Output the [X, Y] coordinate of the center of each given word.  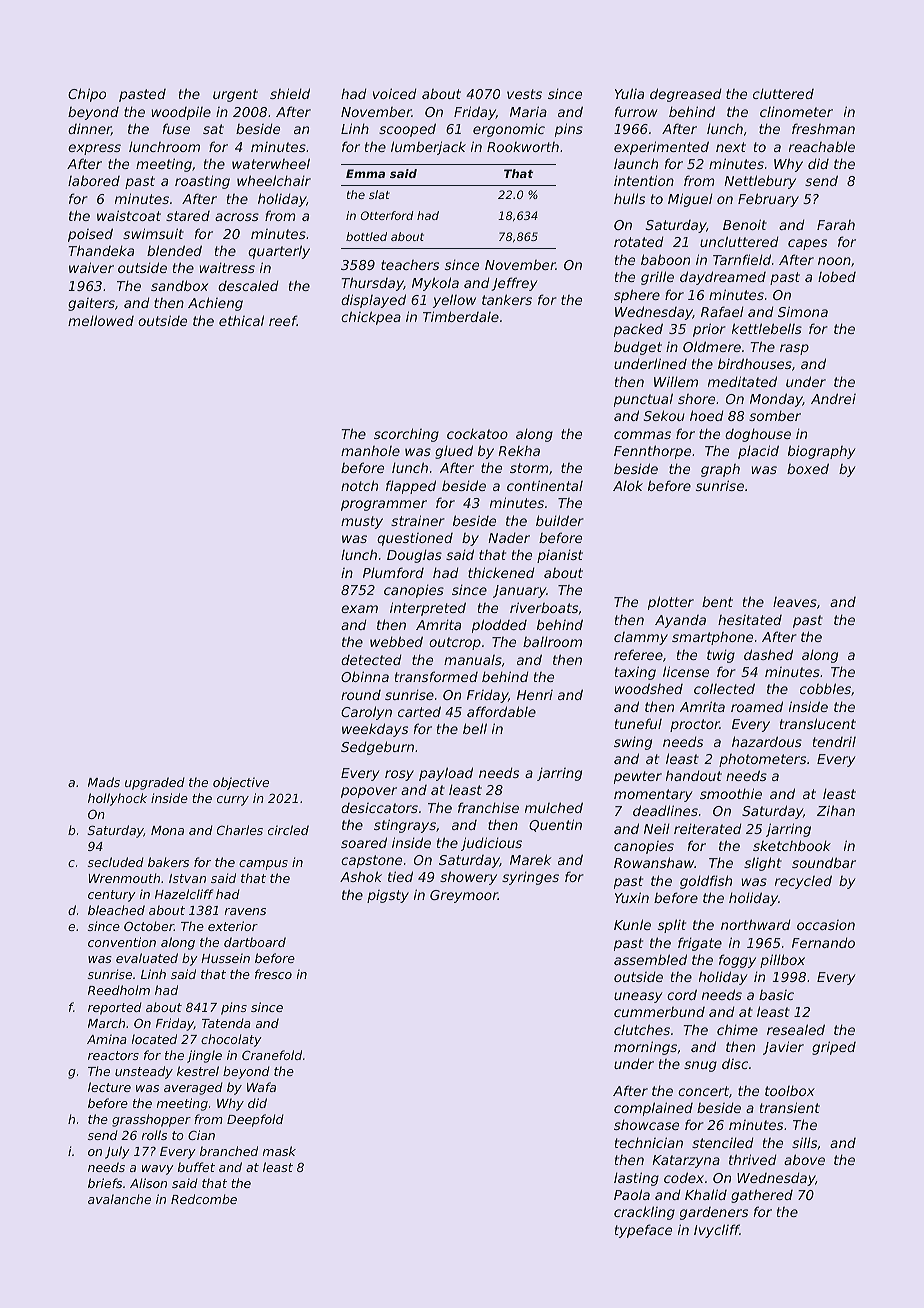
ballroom [552, 641]
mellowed [101, 320]
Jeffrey [514, 284]
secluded [116, 862]
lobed [837, 277]
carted [419, 711]
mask [279, 1151]
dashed [768, 654]
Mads [104, 782]
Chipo [87, 95]
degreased [686, 95]
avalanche [119, 1199]
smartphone [712, 638]
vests [524, 94]
